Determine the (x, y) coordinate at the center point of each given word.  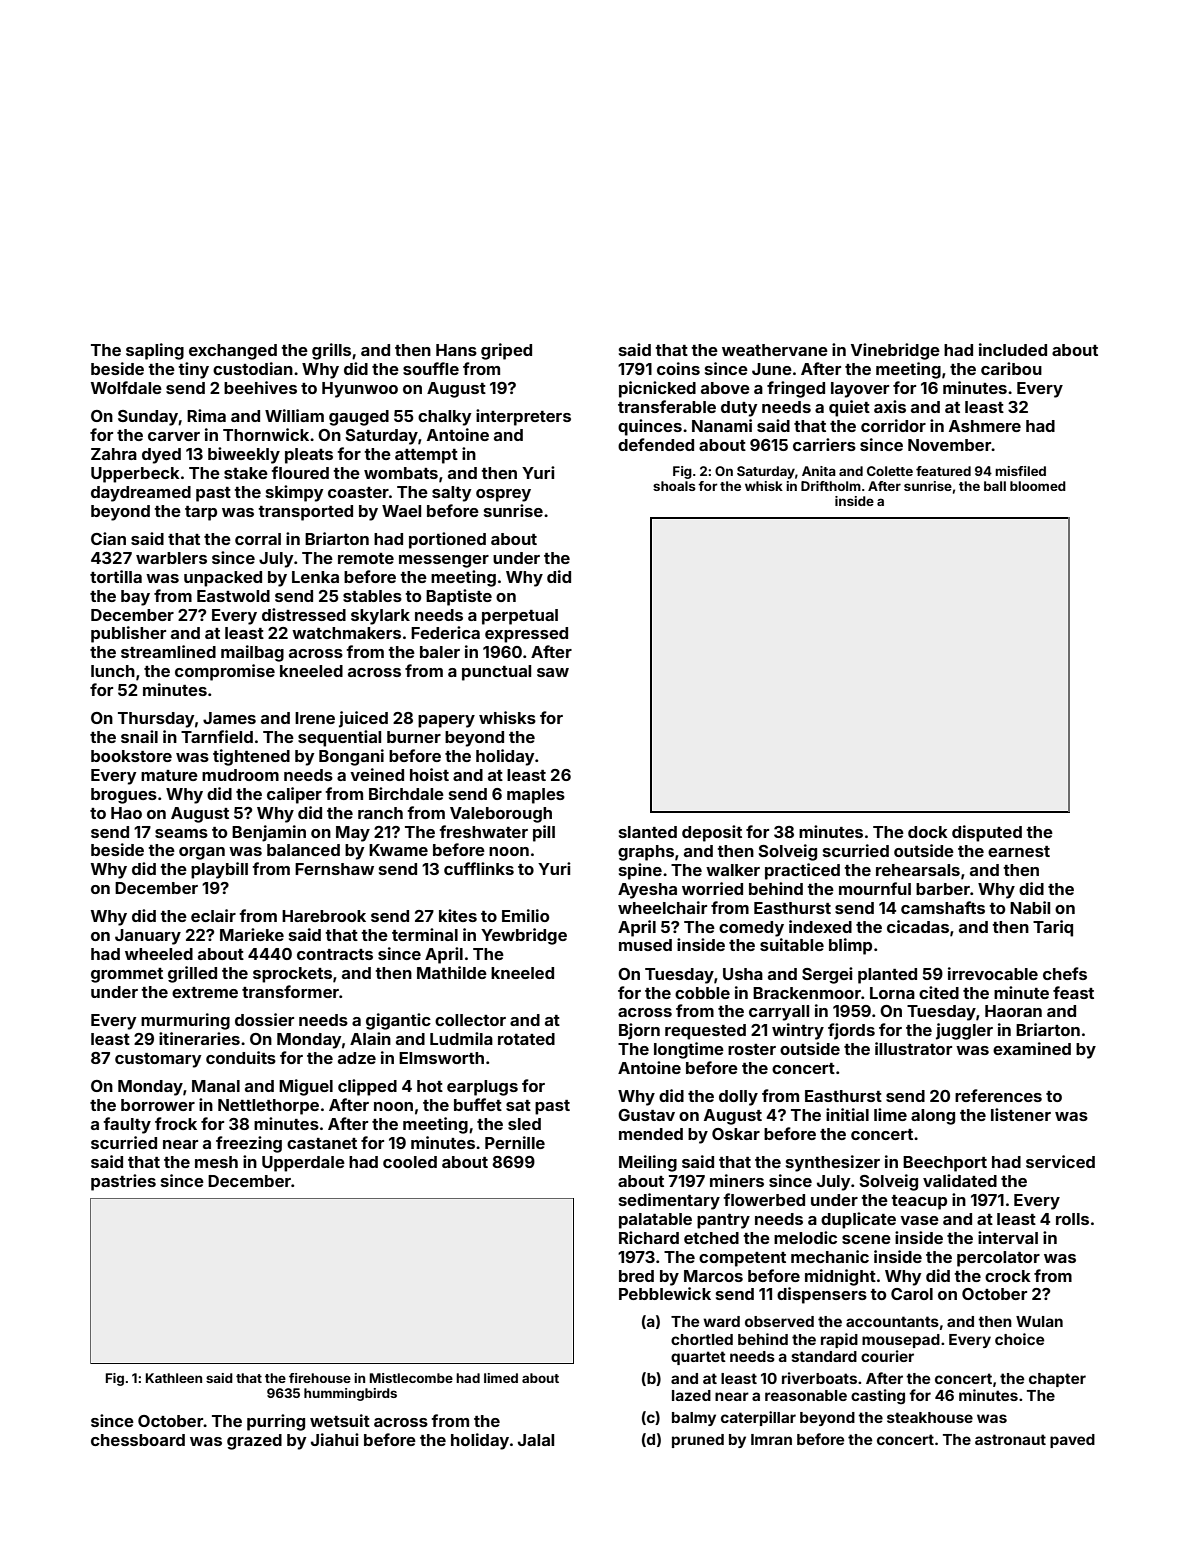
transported (305, 513)
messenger (444, 561)
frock (176, 1123)
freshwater (483, 831)
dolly (738, 1098)
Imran (771, 1439)
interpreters (523, 417)
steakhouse (930, 1417)
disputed (987, 833)
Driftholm (831, 486)
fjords (851, 1031)
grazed (254, 1442)
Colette (890, 471)
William (294, 415)
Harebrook (324, 916)
